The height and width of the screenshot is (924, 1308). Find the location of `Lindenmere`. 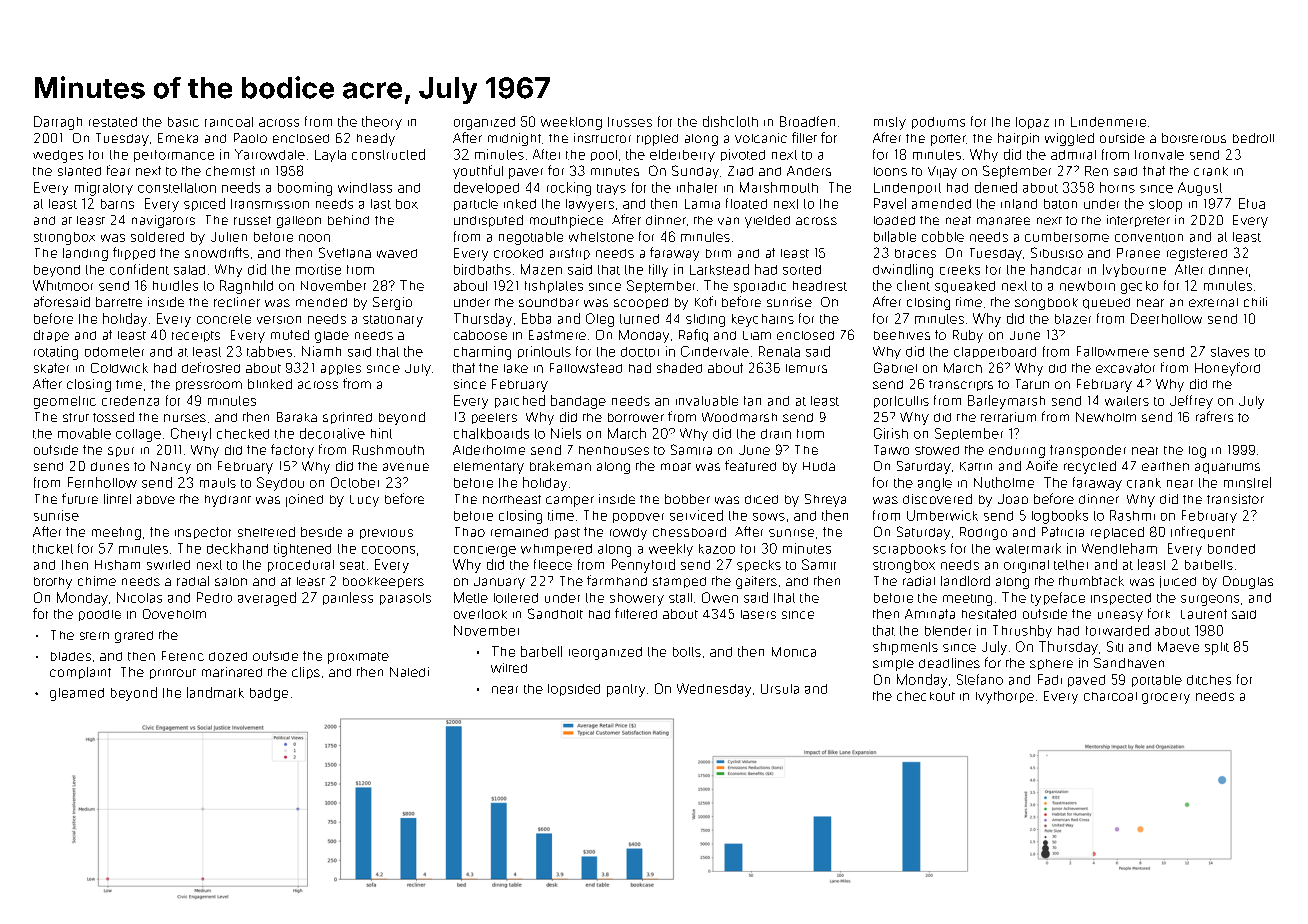

Lindenmere is located at coordinates (1108, 122).
